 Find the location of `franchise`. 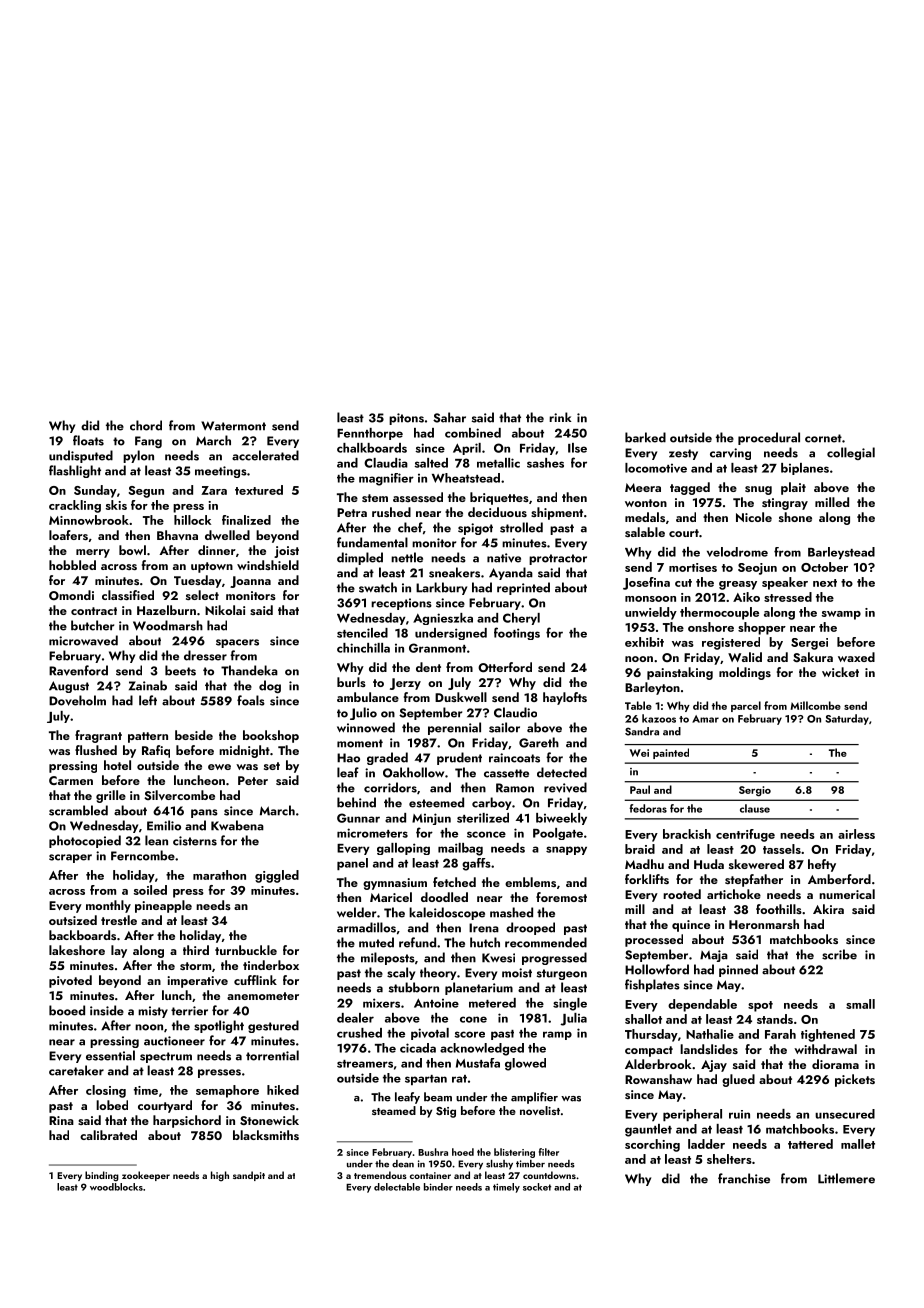

franchise is located at coordinates (744, 1178).
